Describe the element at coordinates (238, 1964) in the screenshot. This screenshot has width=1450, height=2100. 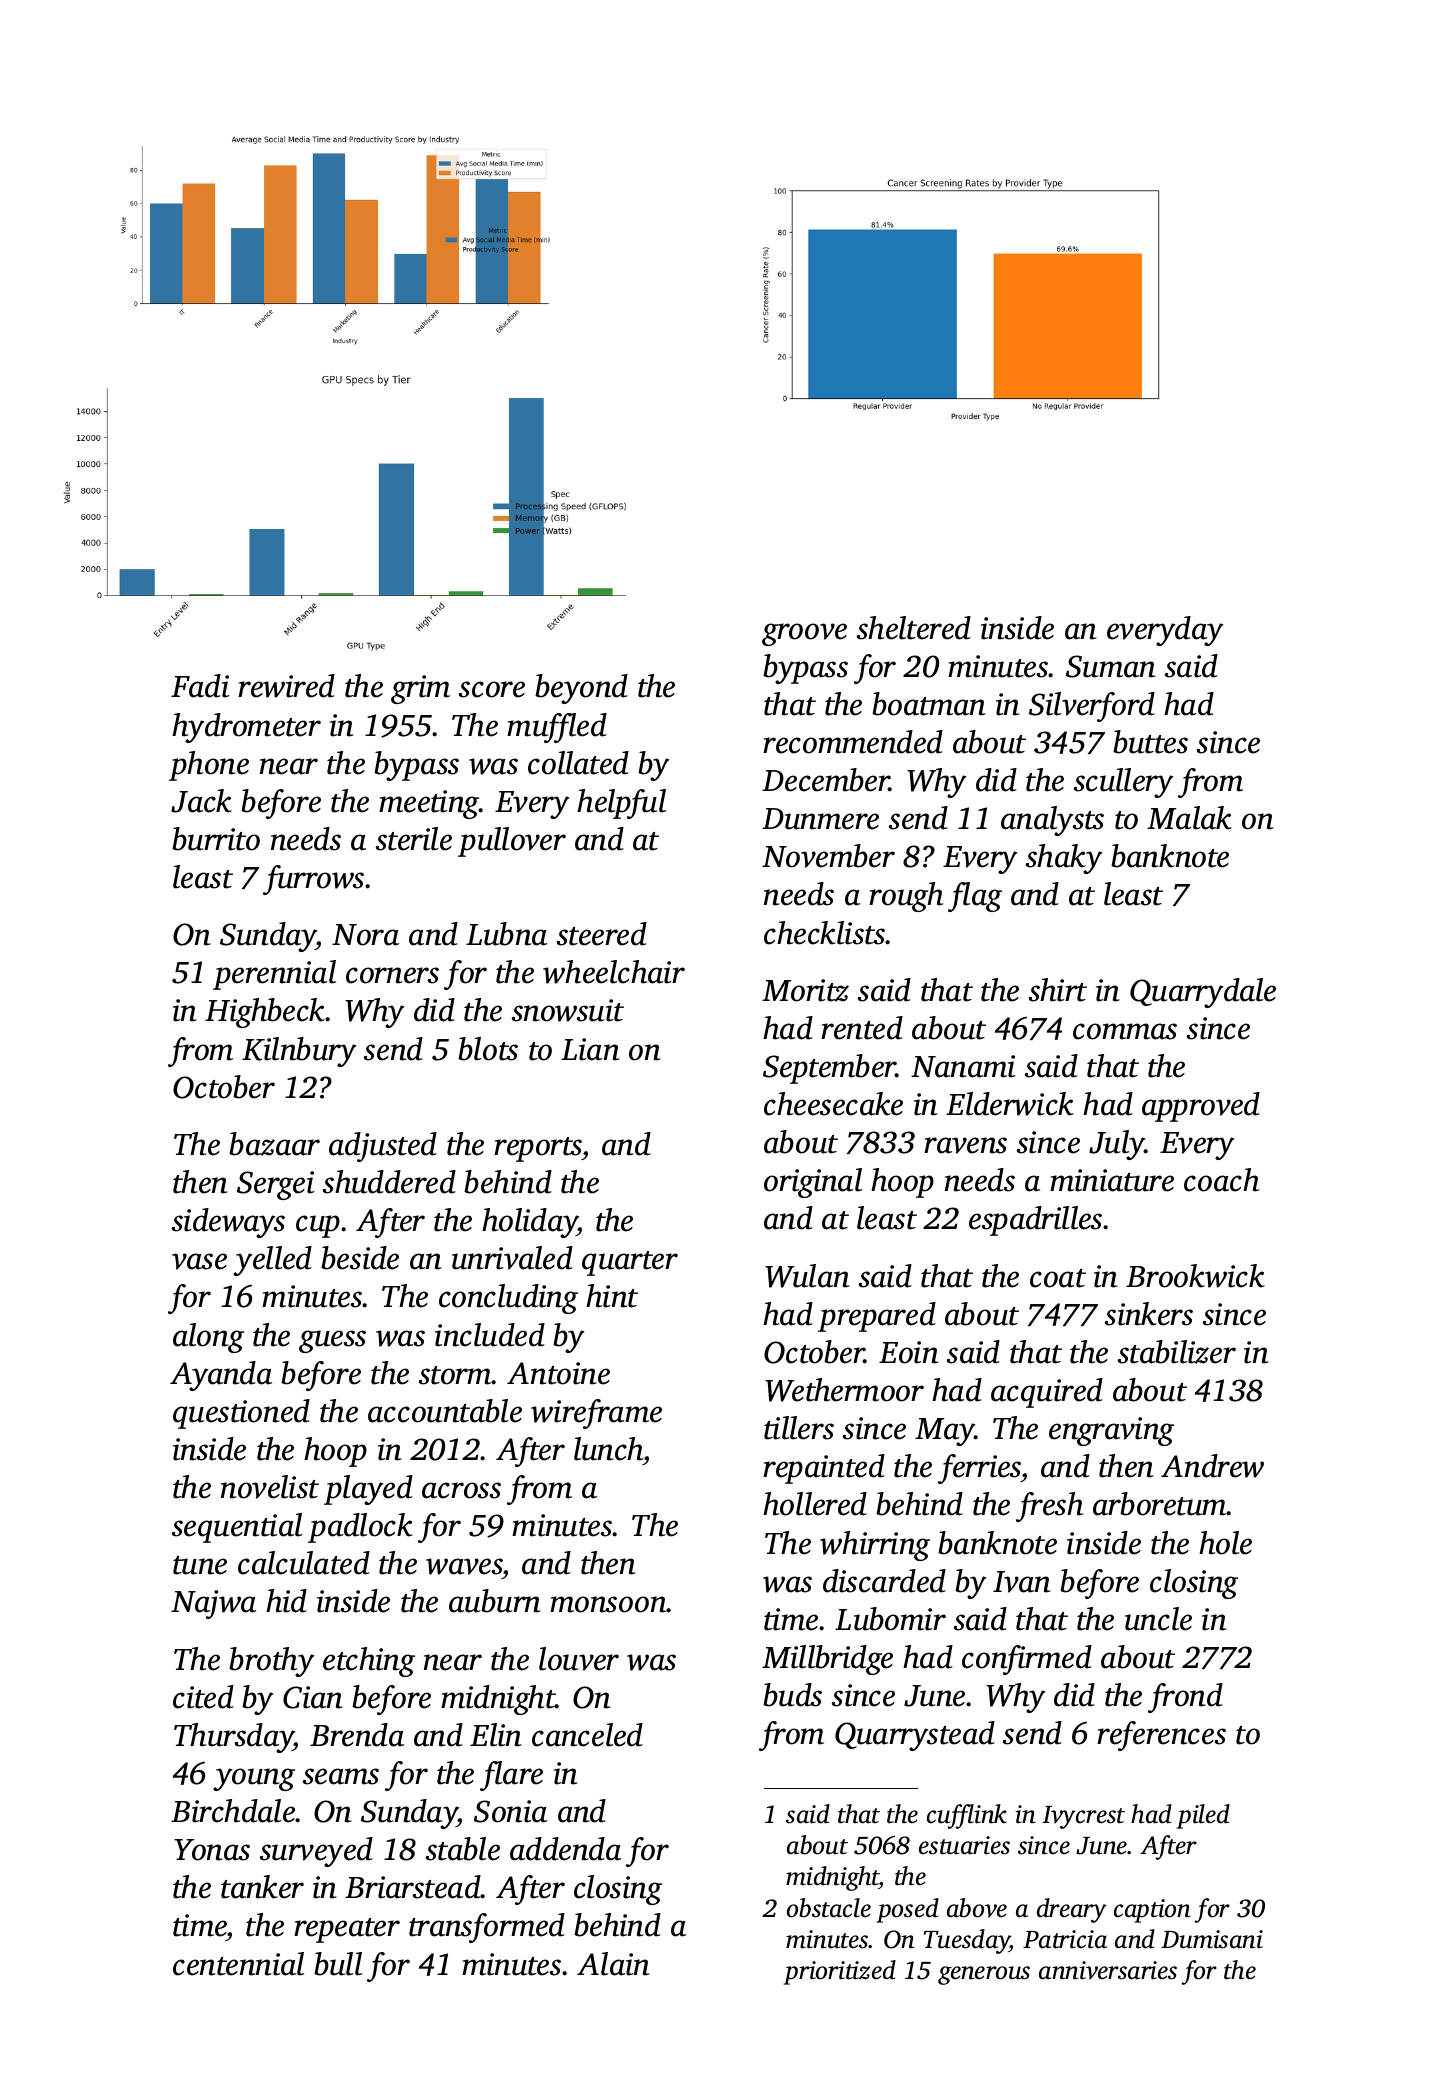
I see `centennial` at that location.
